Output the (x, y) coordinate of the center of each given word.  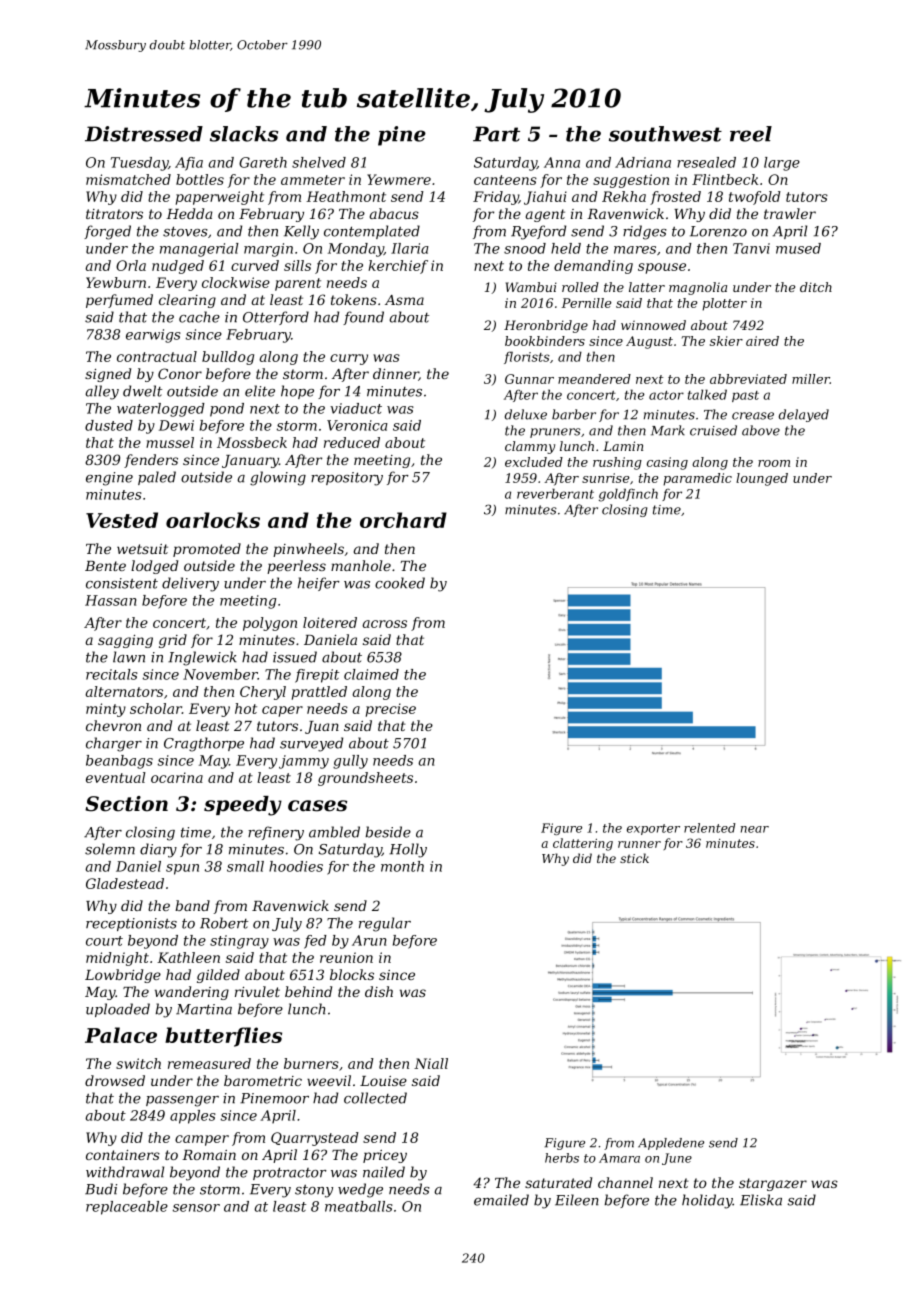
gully (350, 762)
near (755, 829)
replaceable (127, 1208)
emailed (501, 1200)
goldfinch (628, 495)
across (384, 624)
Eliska (761, 1200)
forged (107, 232)
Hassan (110, 600)
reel (751, 134)
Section (126, 804)
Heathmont (346, 196)
